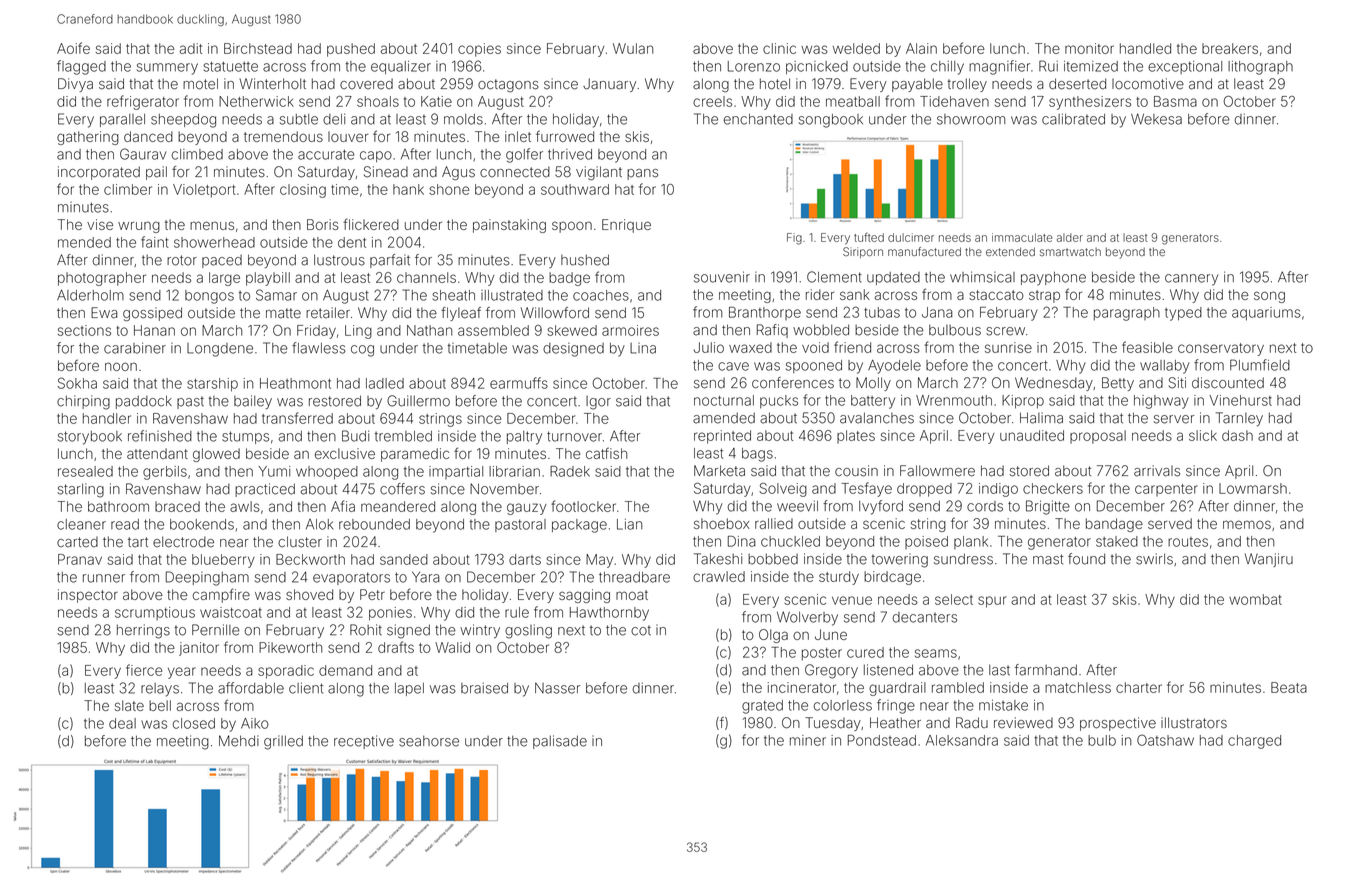  I want to click on aquariums, so click(1266, 314).
